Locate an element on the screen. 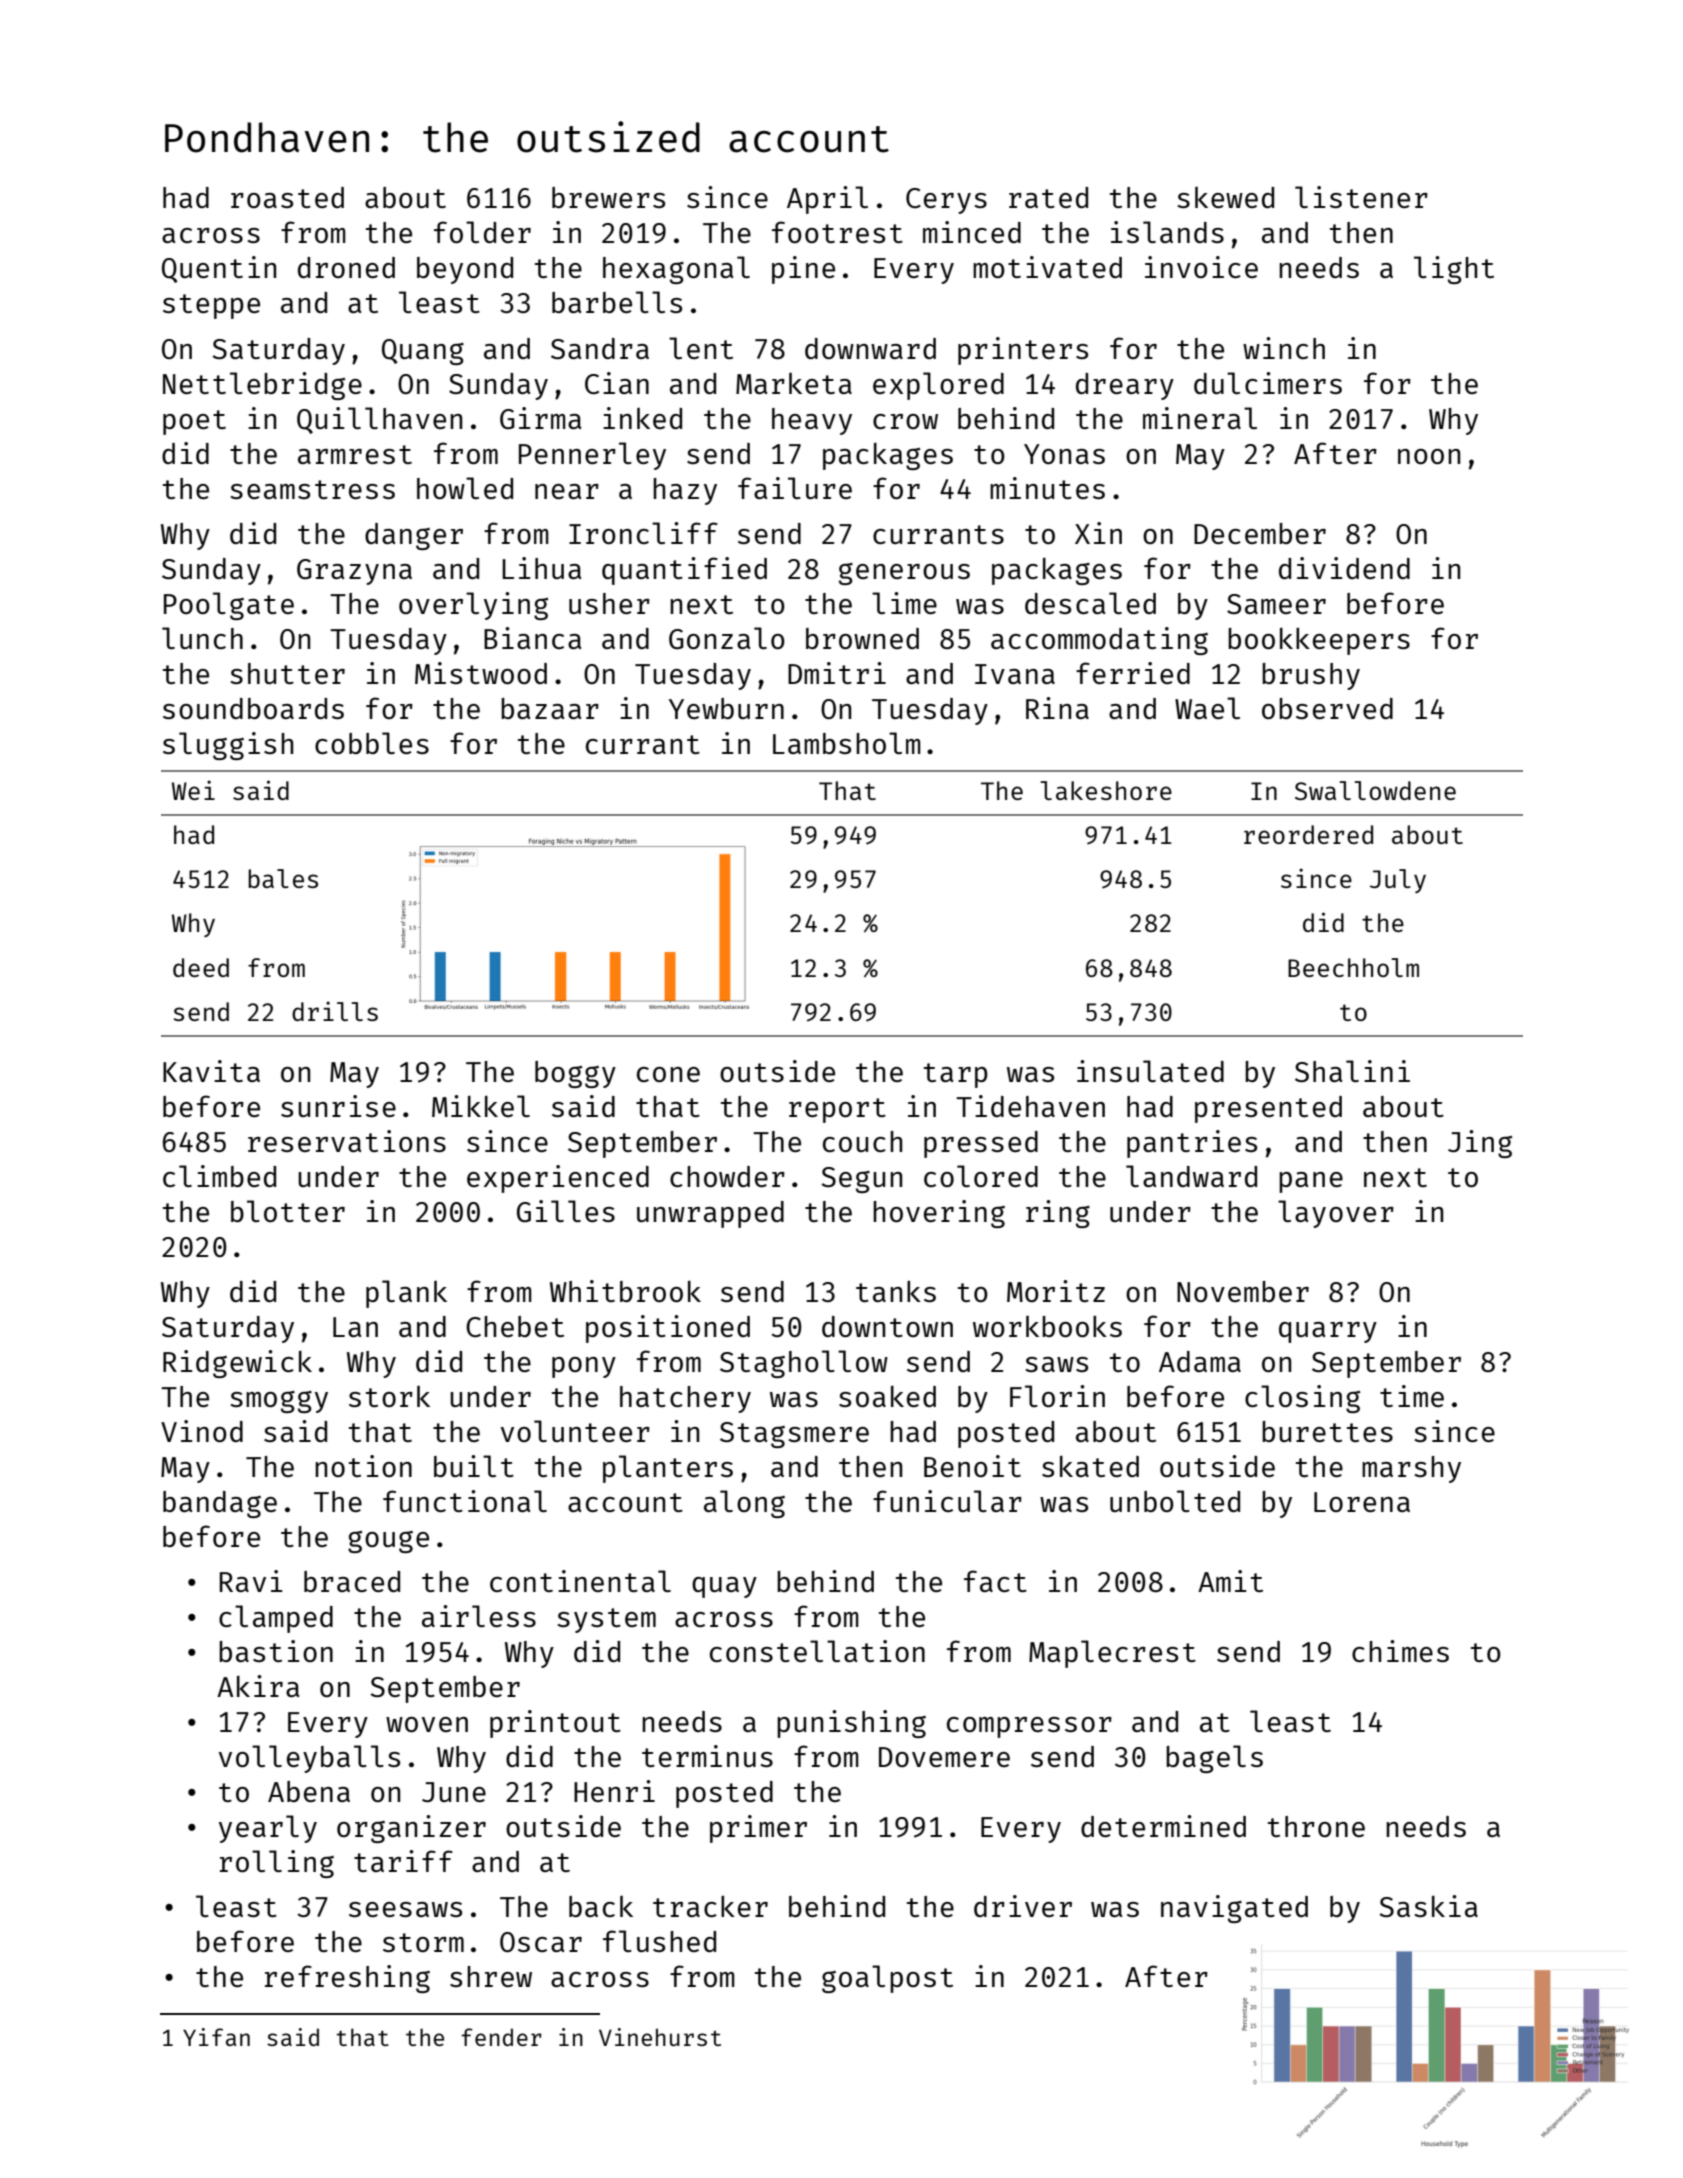 This screenshot has height=2178, width=1683. Mistwood is located at coordinates (481, 673).
